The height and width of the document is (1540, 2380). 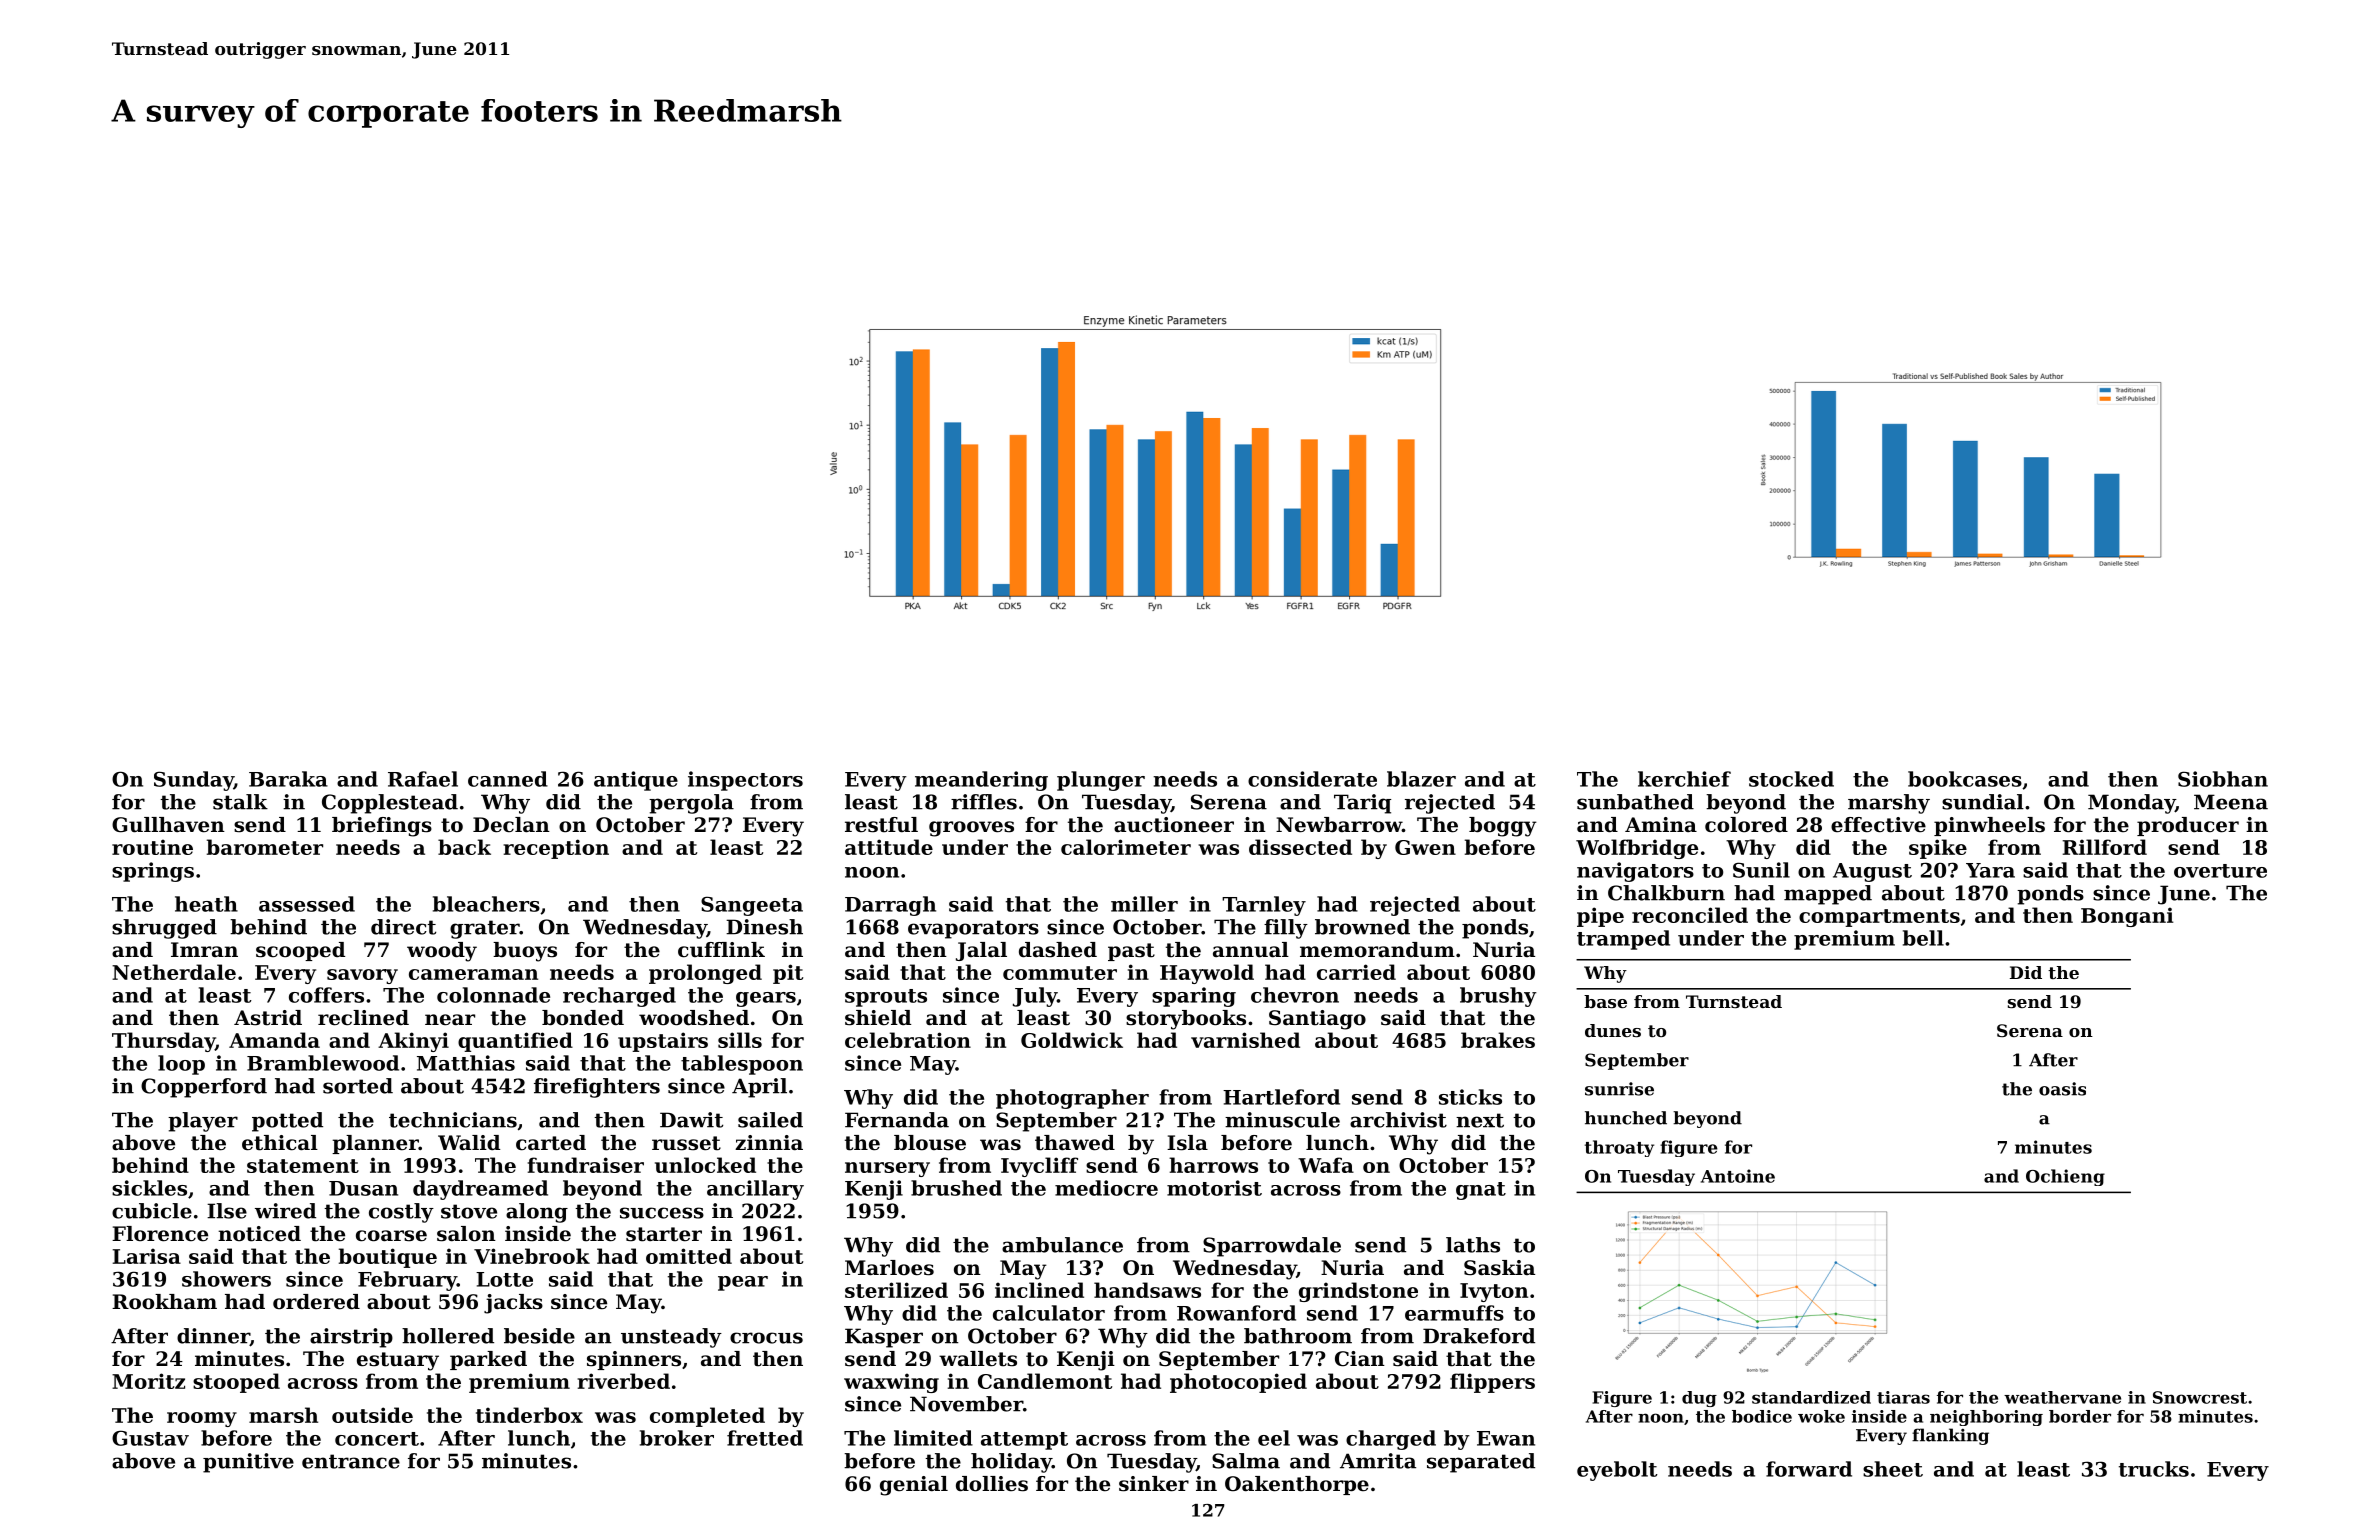 I want to click on Sparrowdale, so click(x=1272, y=1247).
